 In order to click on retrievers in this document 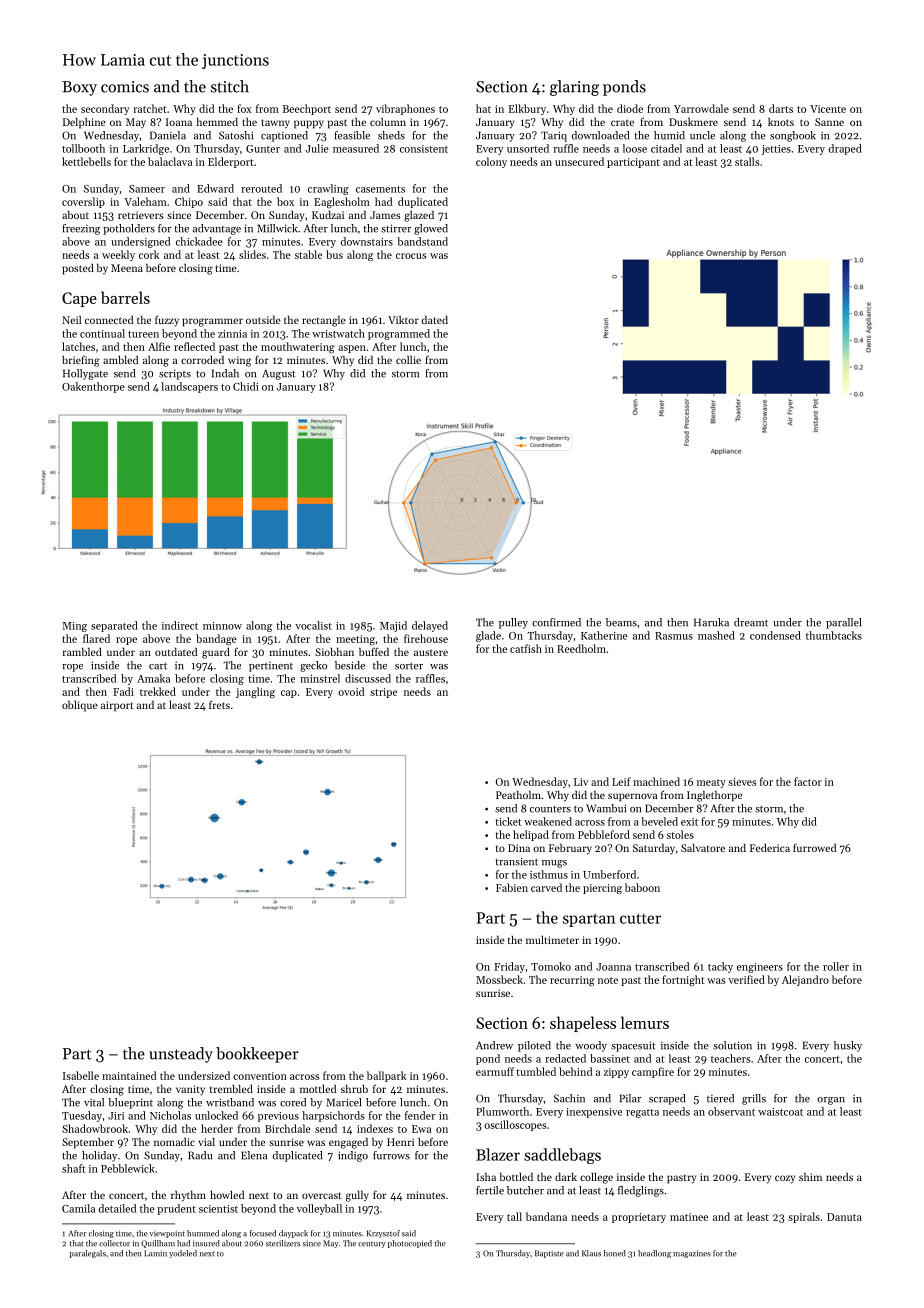, I will do `click(140, 215)`.
